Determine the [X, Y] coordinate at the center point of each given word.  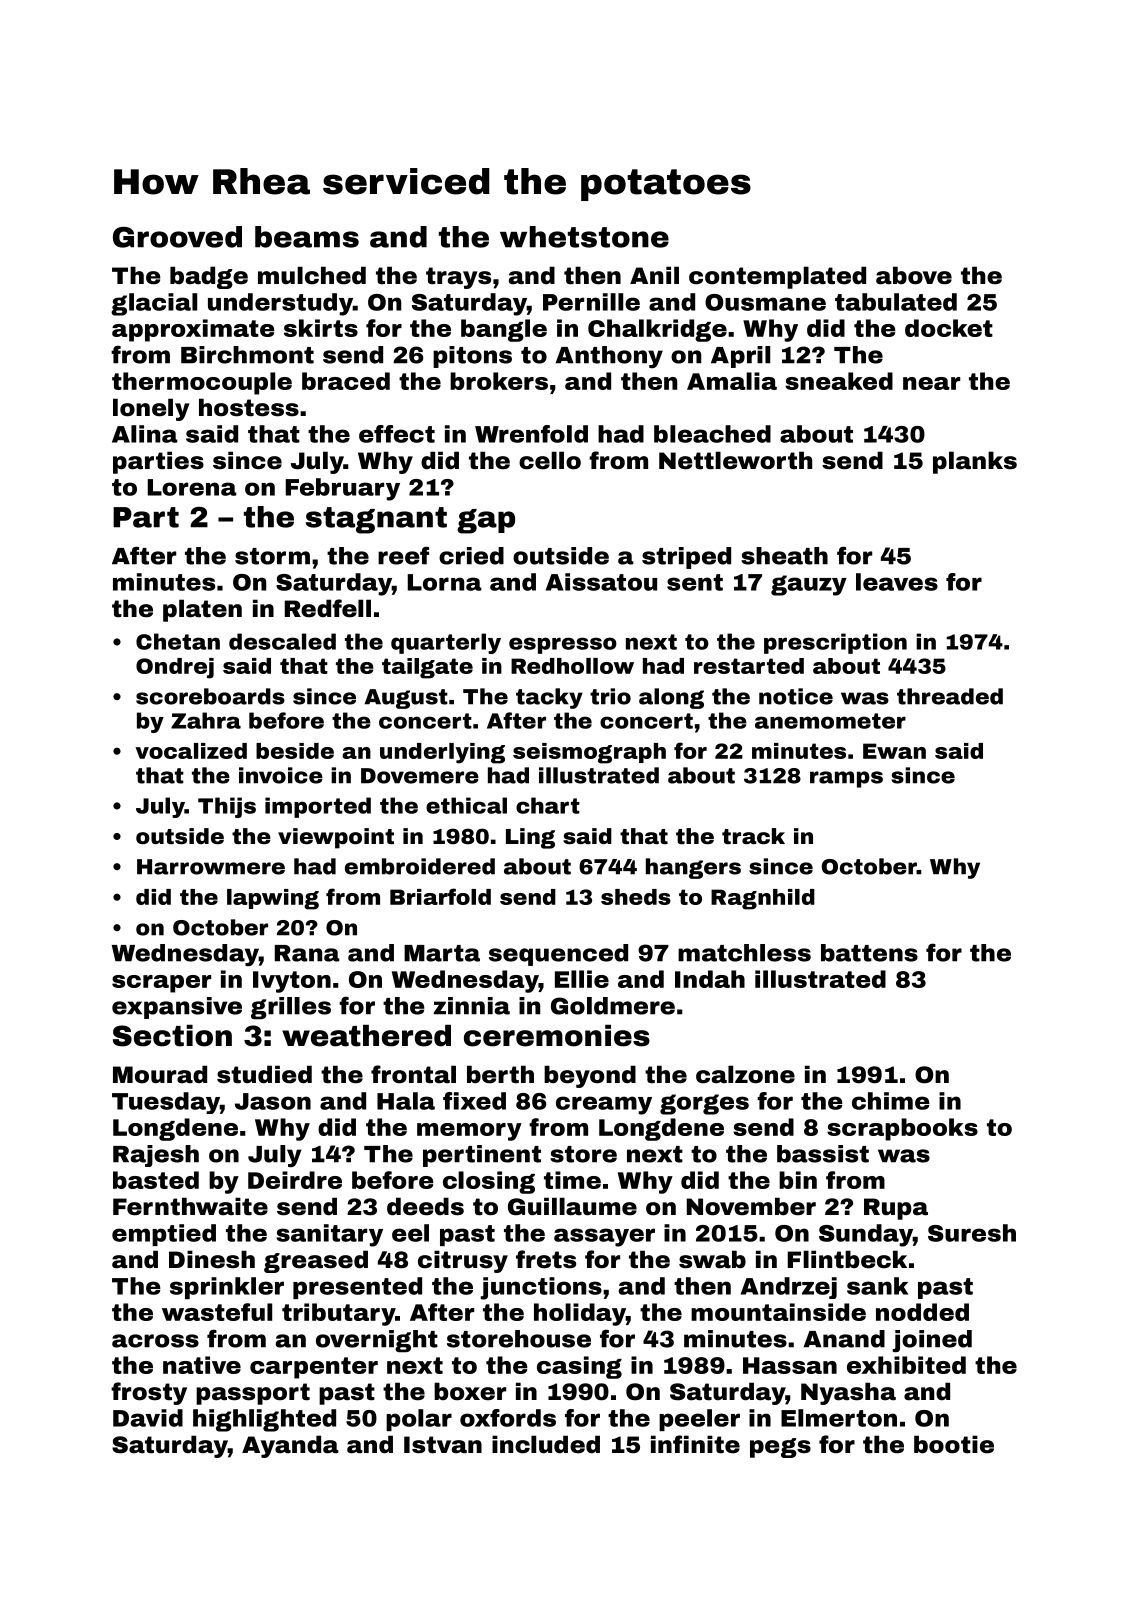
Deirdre [295, 1180]
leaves [897, 582]
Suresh [972, 1233]
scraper [161, 984]
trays [458, 278]
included [546, 1444]
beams [307, 237]
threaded [950, 696]
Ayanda [290, 1446]
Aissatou [601, 582]
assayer [604, 1237]
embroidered [420, 866]
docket [949, 328]
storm [272, 556]
